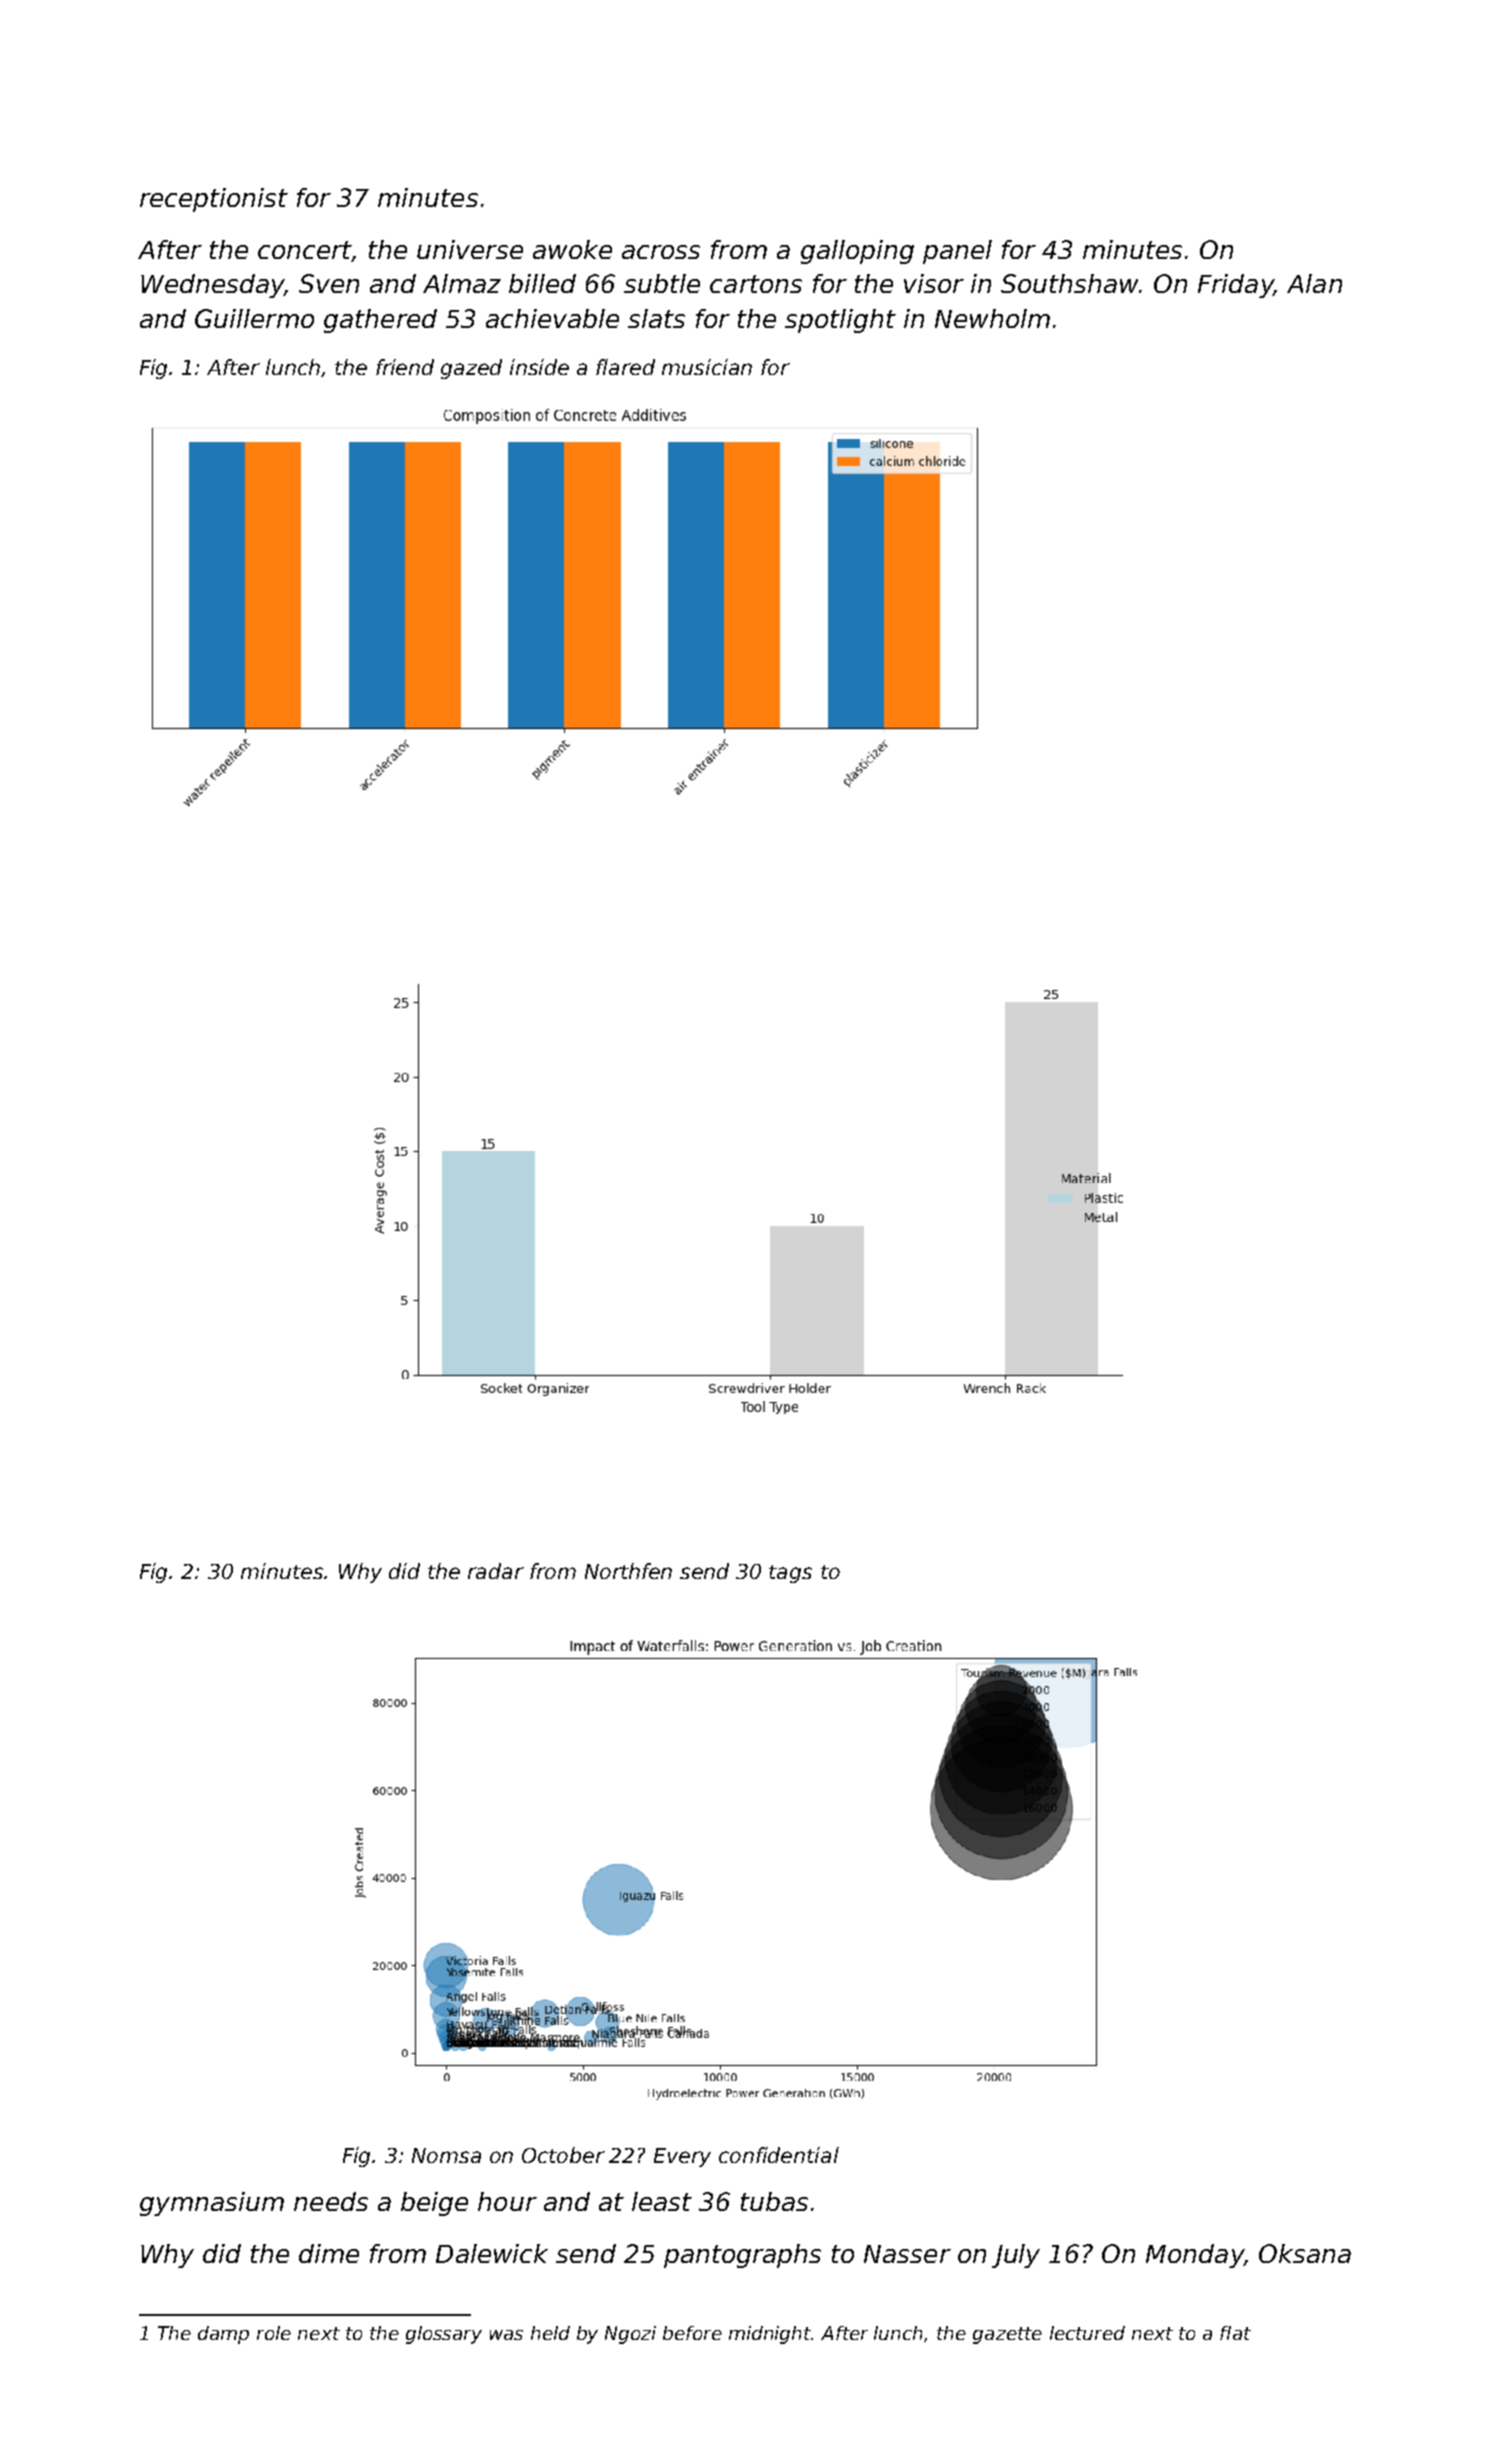 Image resolution: width=1496 pixels, height=2464 pixels. What do you see at coordinates (857, 252) in the image?
I see `galloping` at bounding box center [857, 252].
